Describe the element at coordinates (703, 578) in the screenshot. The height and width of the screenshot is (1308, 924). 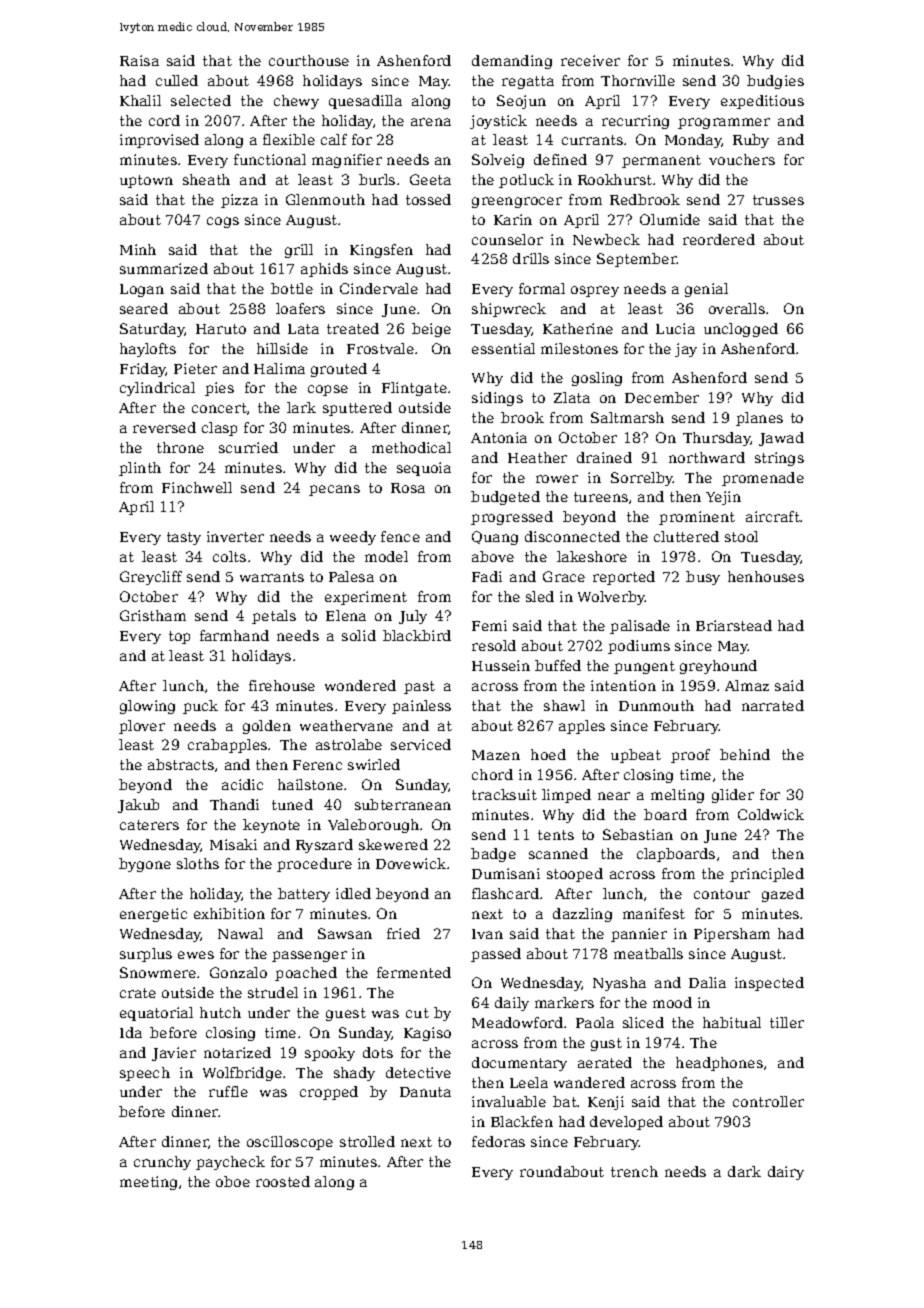
I see `busy` at that location.
